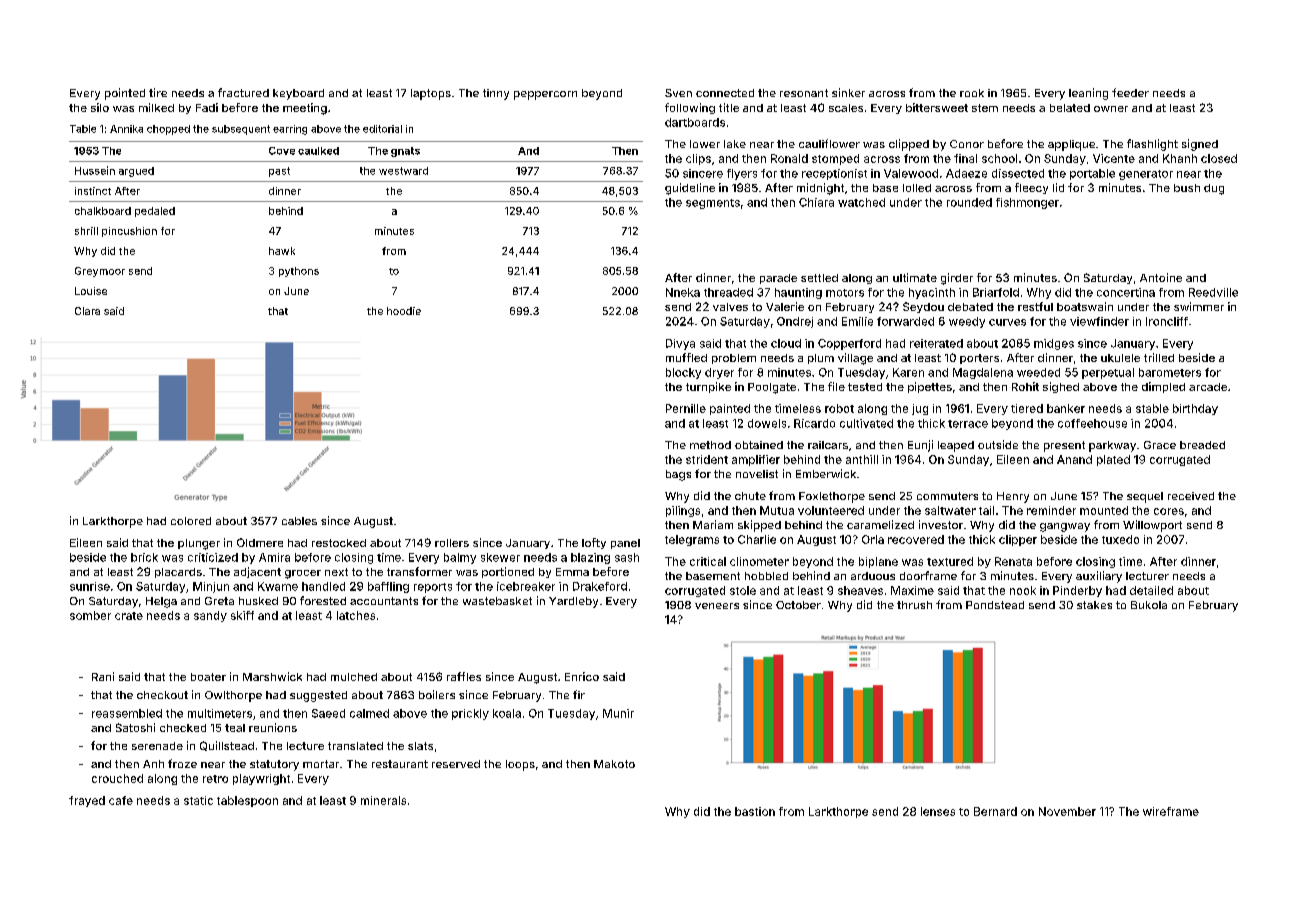 This document has height=924, width=1308. I want to click on minerals, so click(383, 800).
